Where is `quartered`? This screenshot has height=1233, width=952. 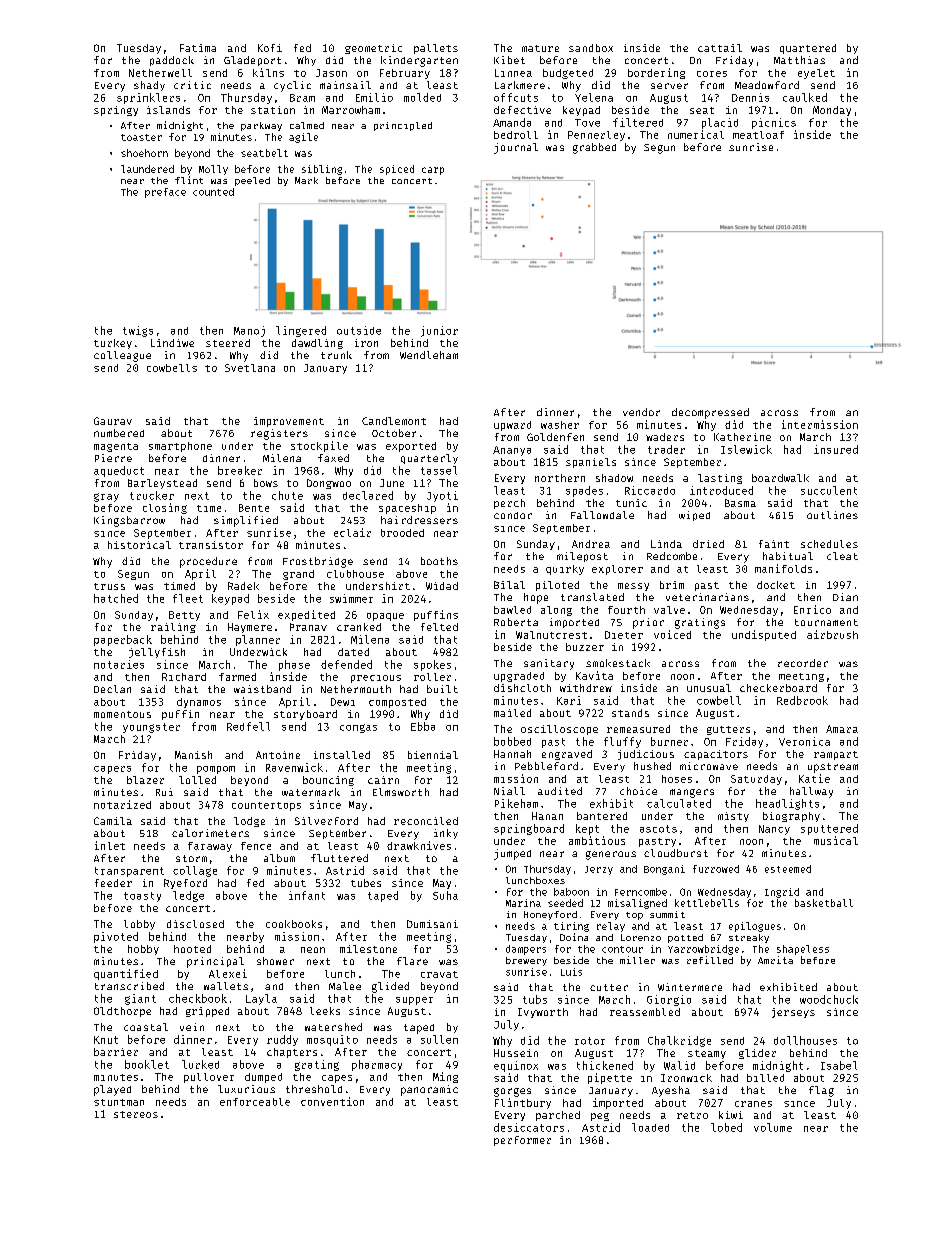
quartered is located at coordinates (808, 49).
